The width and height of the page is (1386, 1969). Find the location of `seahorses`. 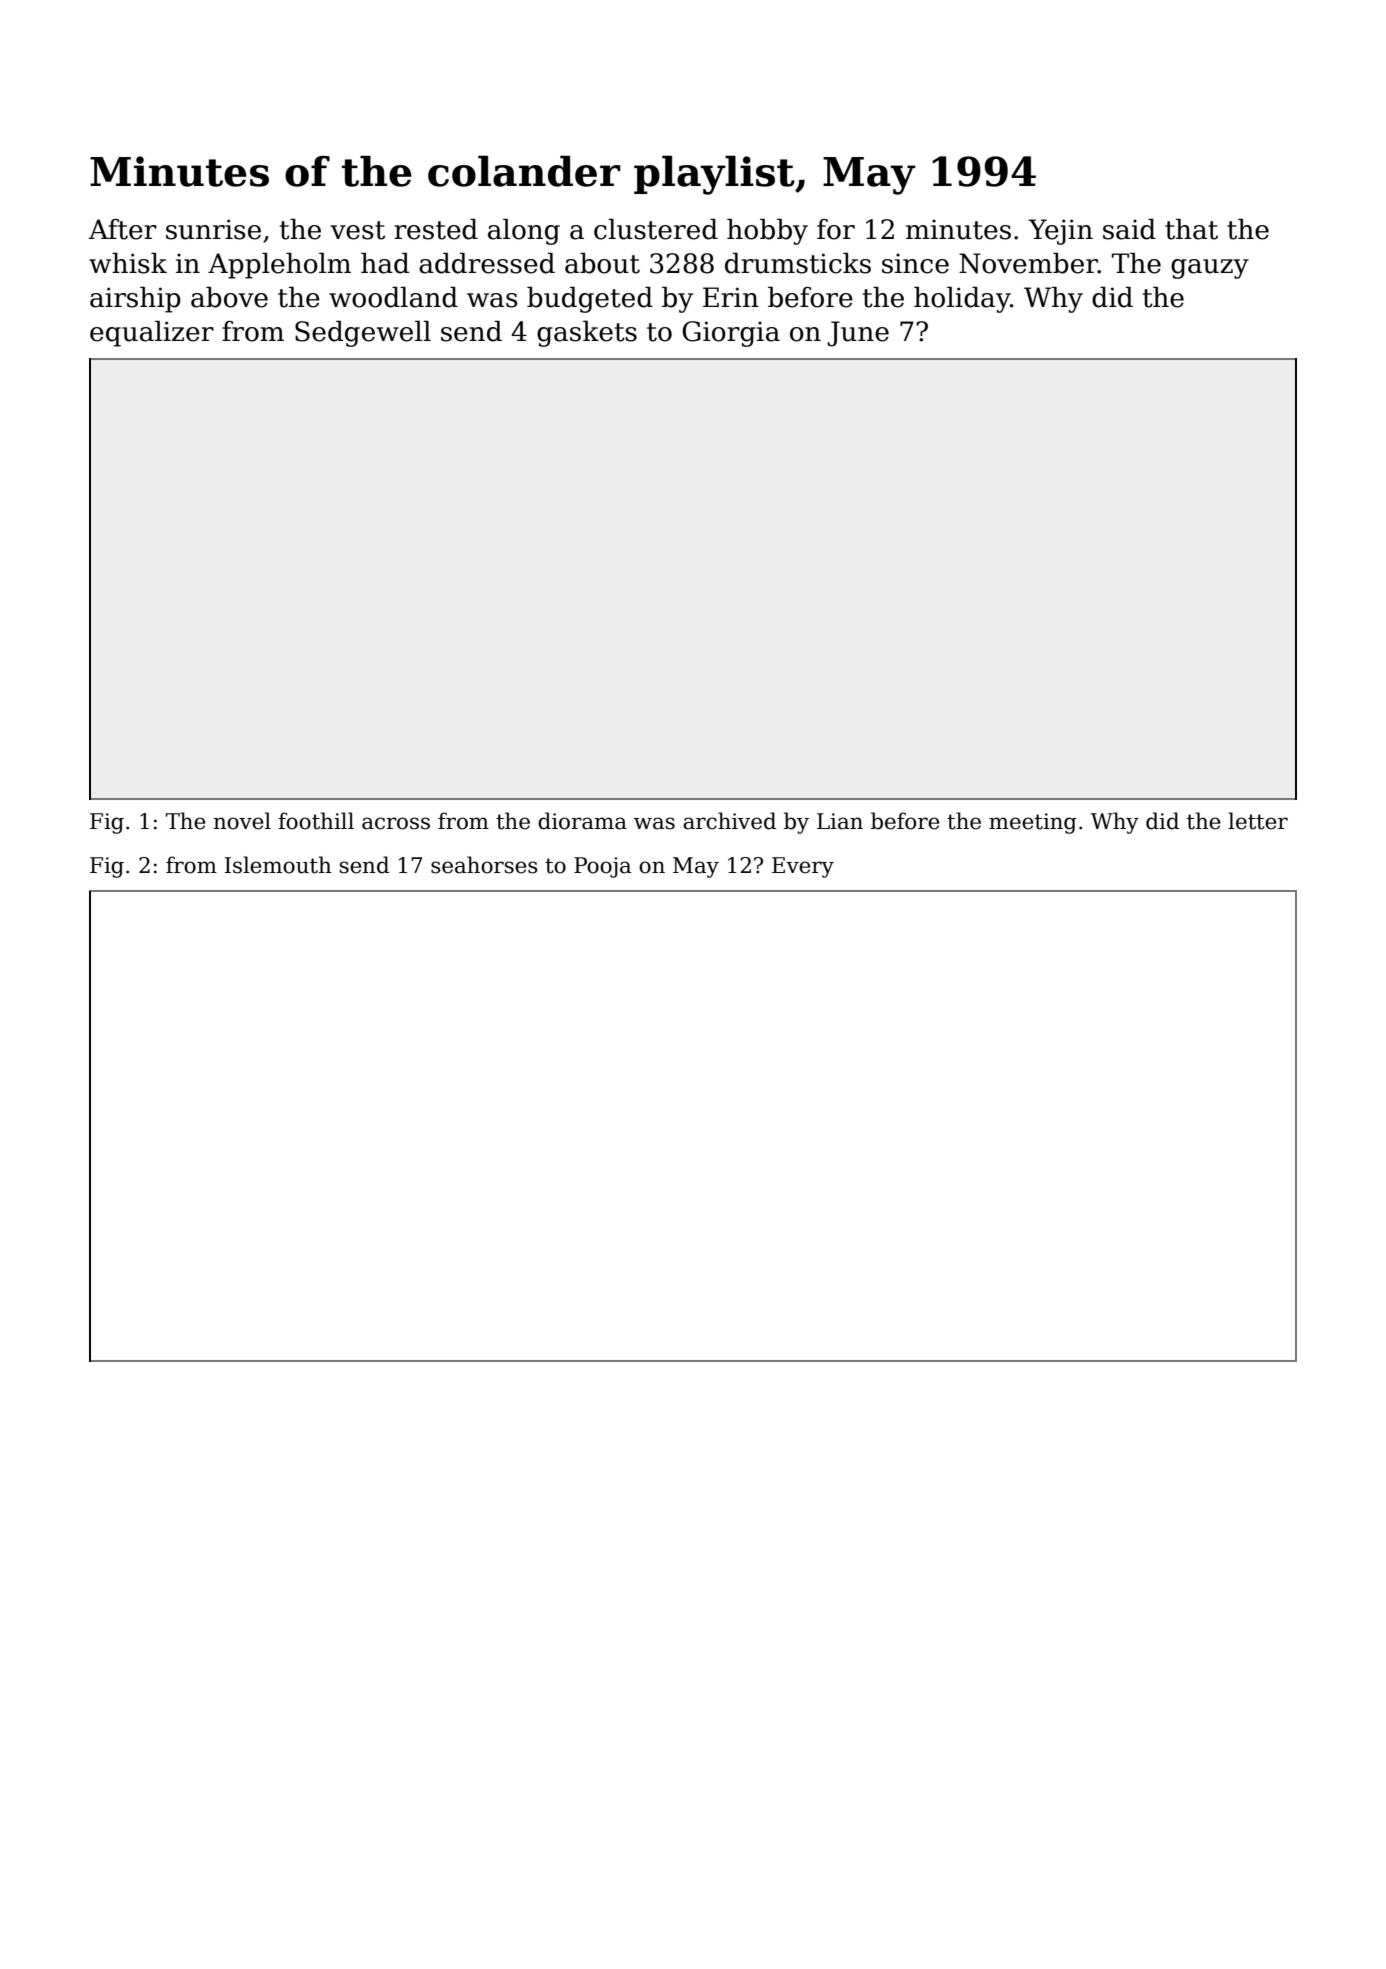

seahorses is located at coordinates (484, 865).
